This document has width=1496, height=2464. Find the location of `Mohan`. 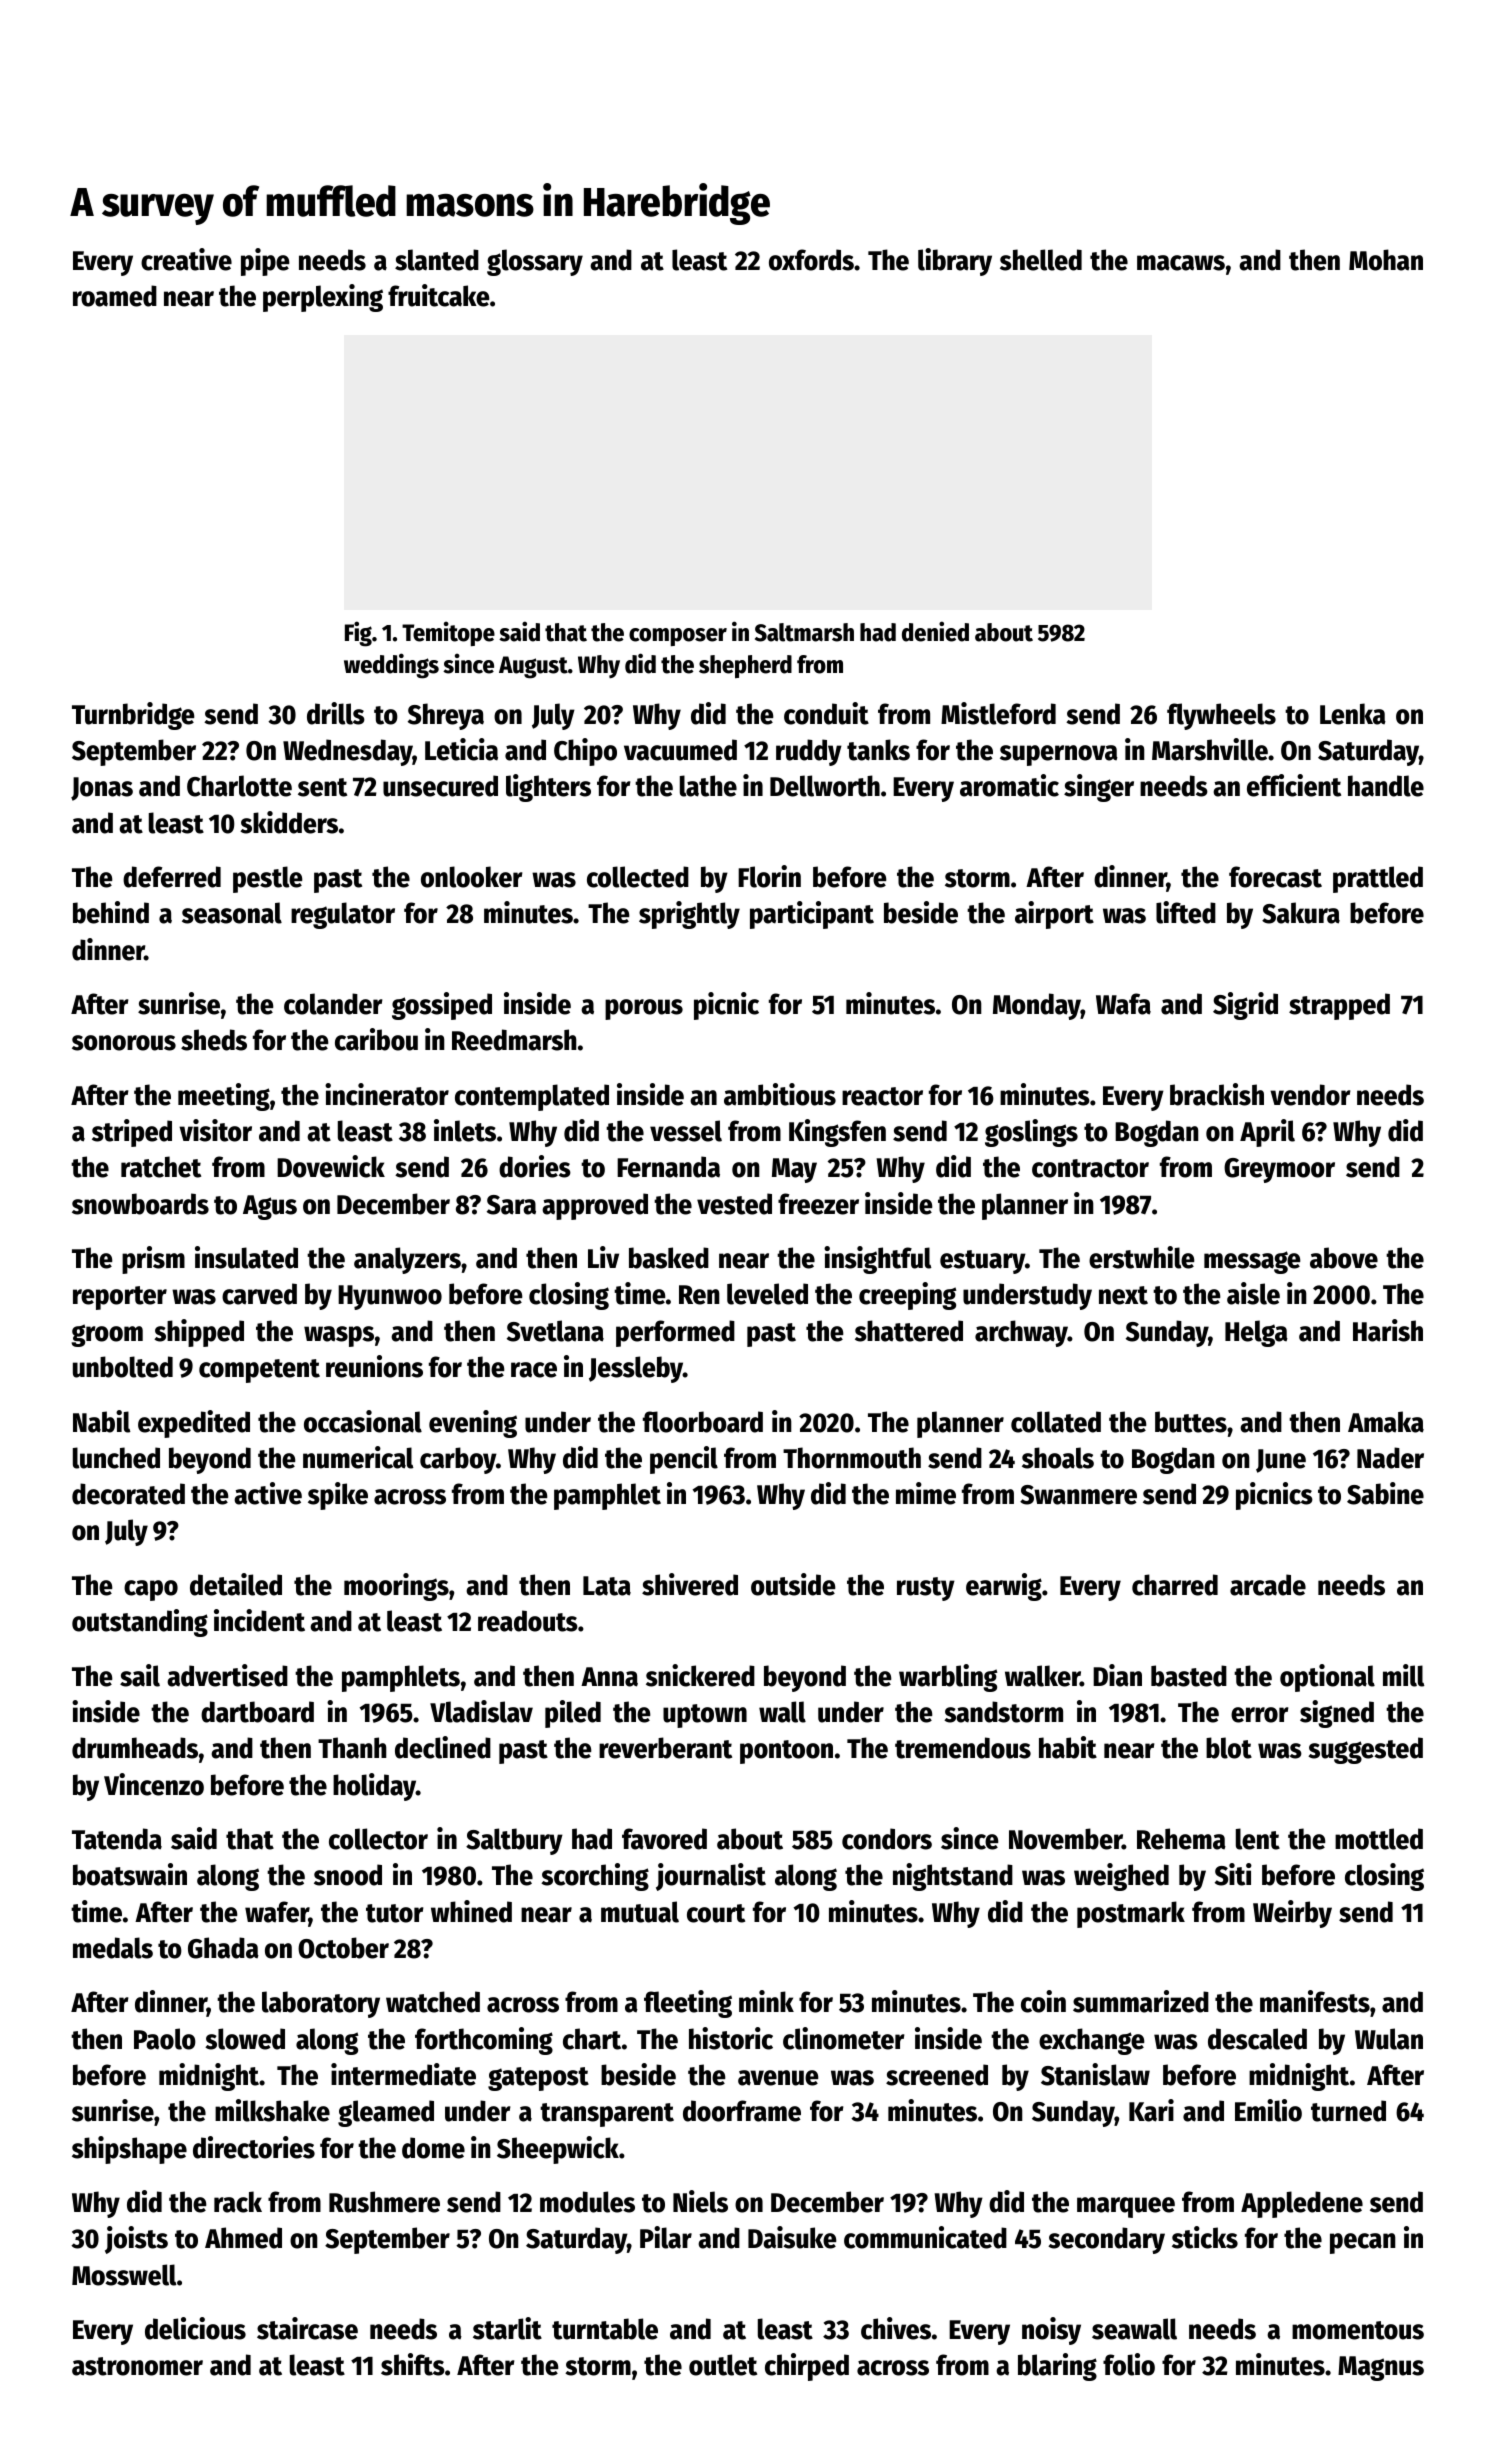

Mohan is located at coordinates (1386, 260).
